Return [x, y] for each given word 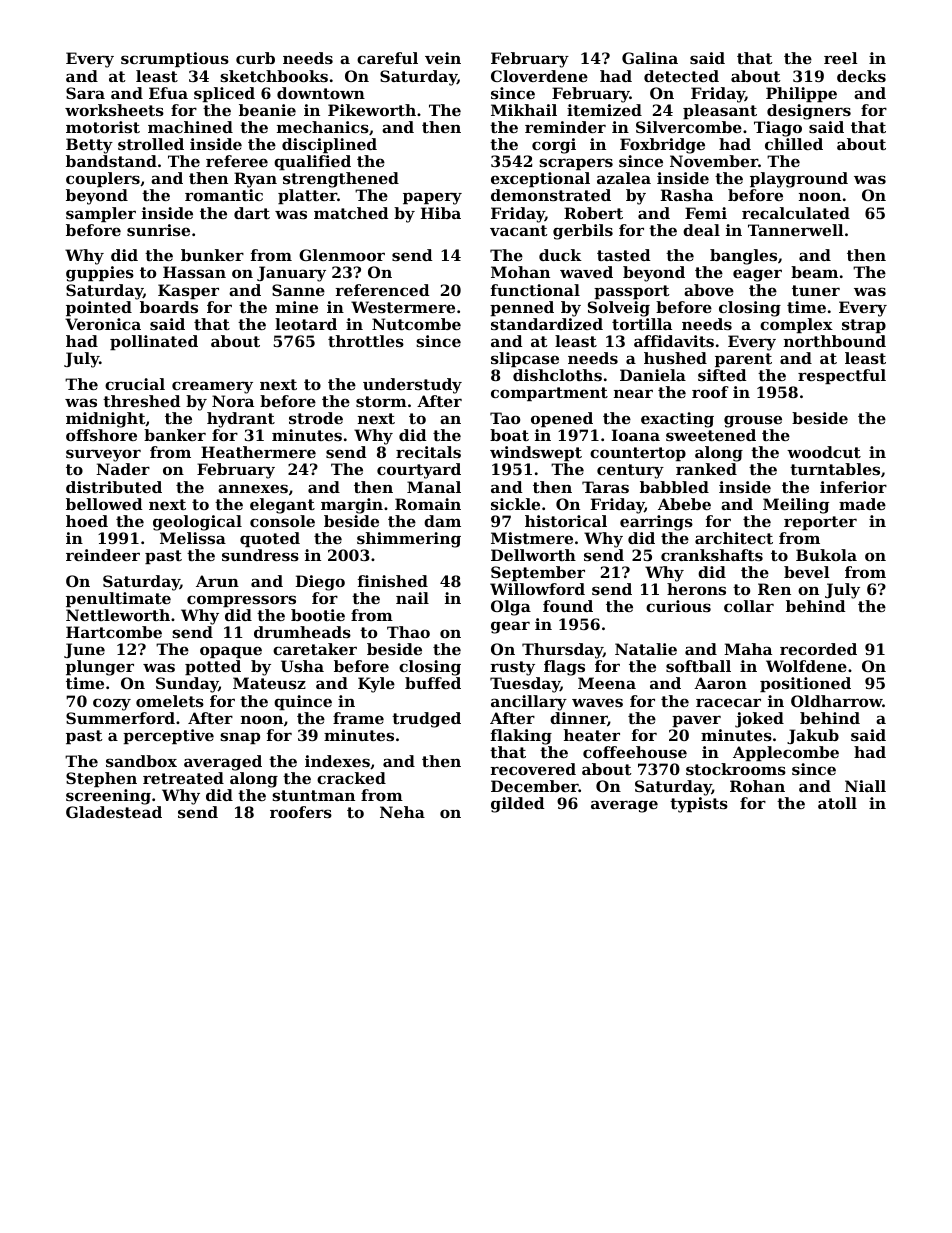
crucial [135, 384]
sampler [101, 214]
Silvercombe [689, 127]
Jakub [813, 736]
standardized [547, 324]
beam [814, 272]
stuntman [313, 795]
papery [432, 198]
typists [699, 805]
